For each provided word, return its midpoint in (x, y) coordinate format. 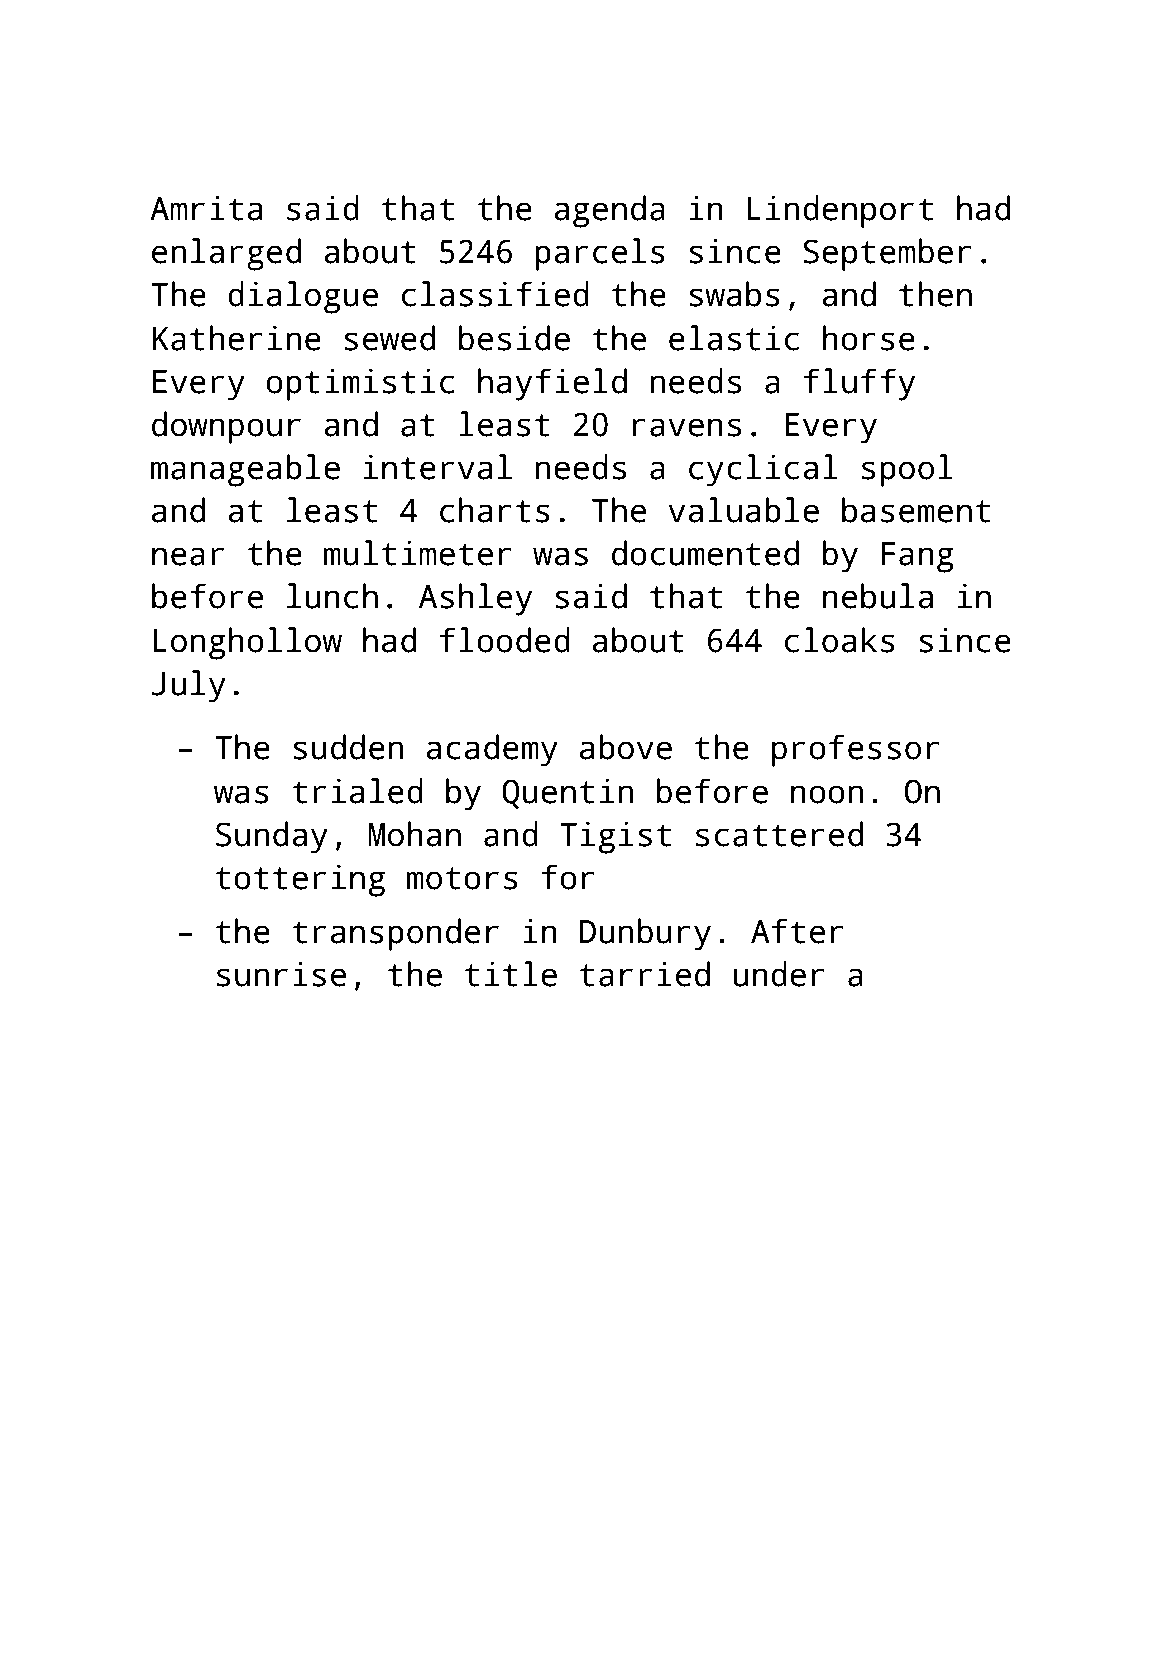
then (935, 294)
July (189, 686)
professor (856, 750)
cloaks (840, 640)
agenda (609, 211)
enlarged (226, 254)
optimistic (360, 384)
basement (916, 510)
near (188, 556)
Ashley (475, 599)
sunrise (281, 974)
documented (705, 553)
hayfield (552, 384)
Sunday (272, 837)
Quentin (567, 793)
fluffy (859, 384)
